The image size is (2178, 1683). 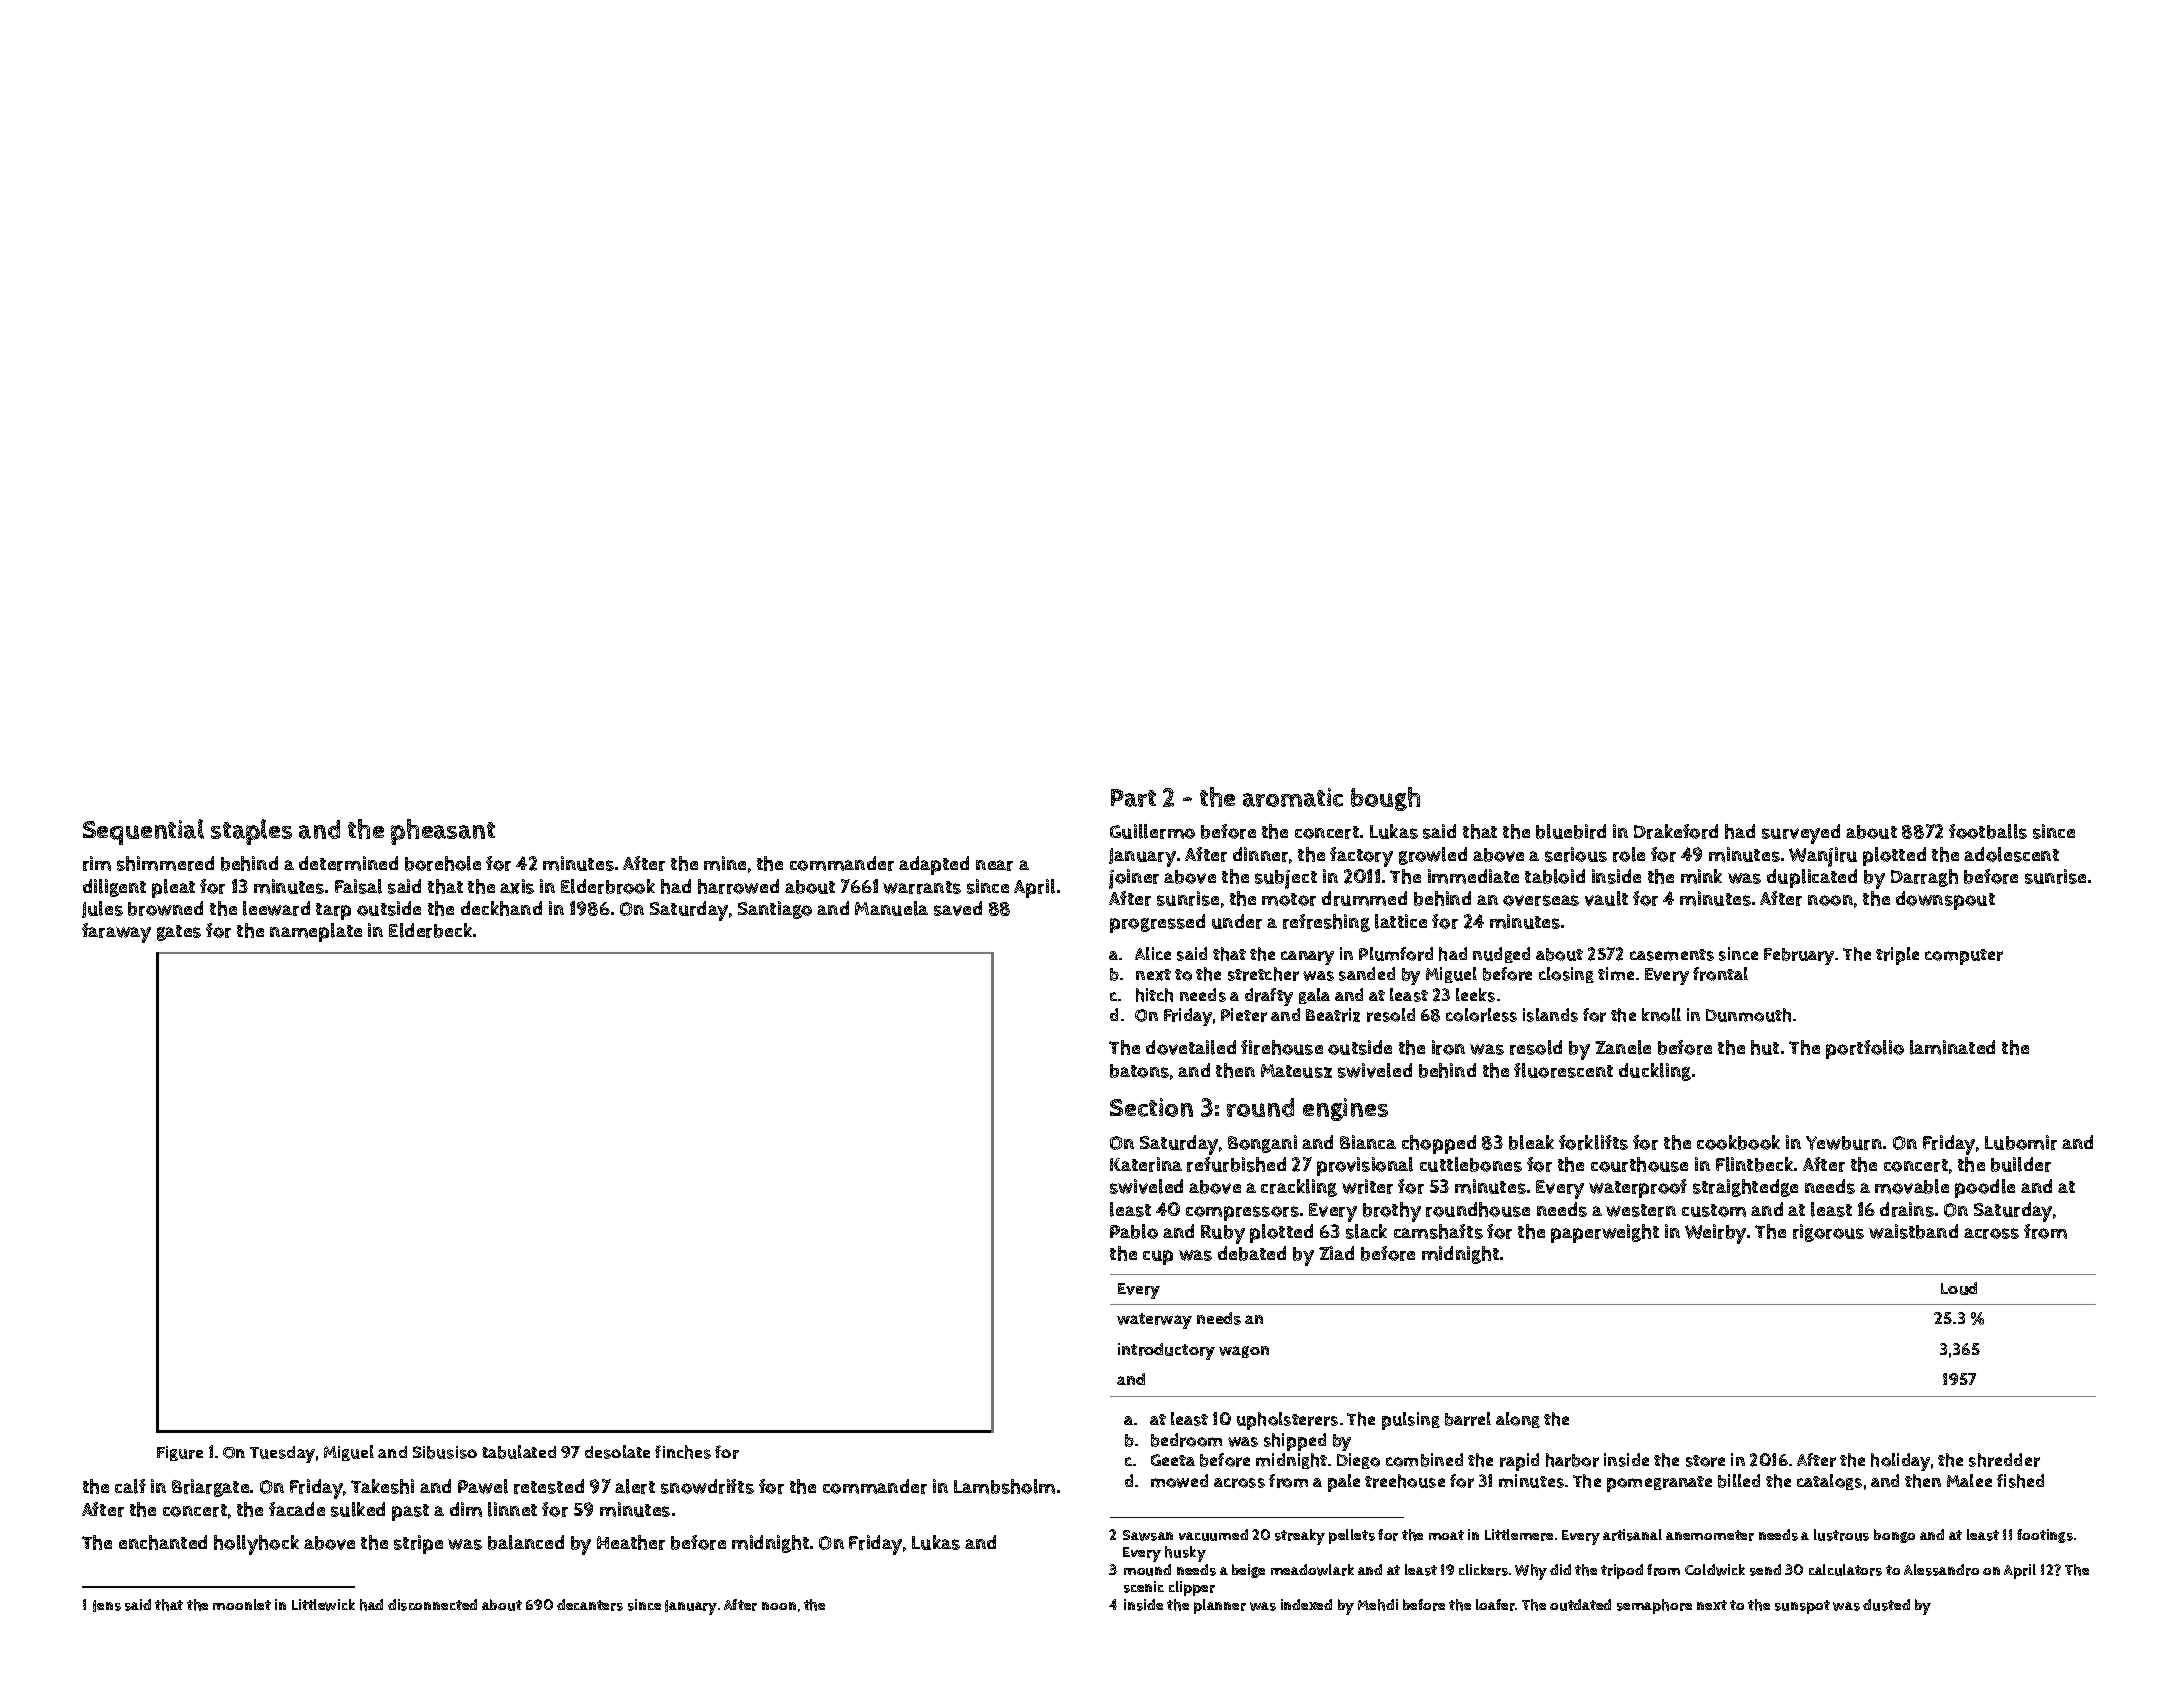 What do you see at coordinates (1133, 798) in the screenshot?
I see `Part` at bounding box center [1133, 798].
